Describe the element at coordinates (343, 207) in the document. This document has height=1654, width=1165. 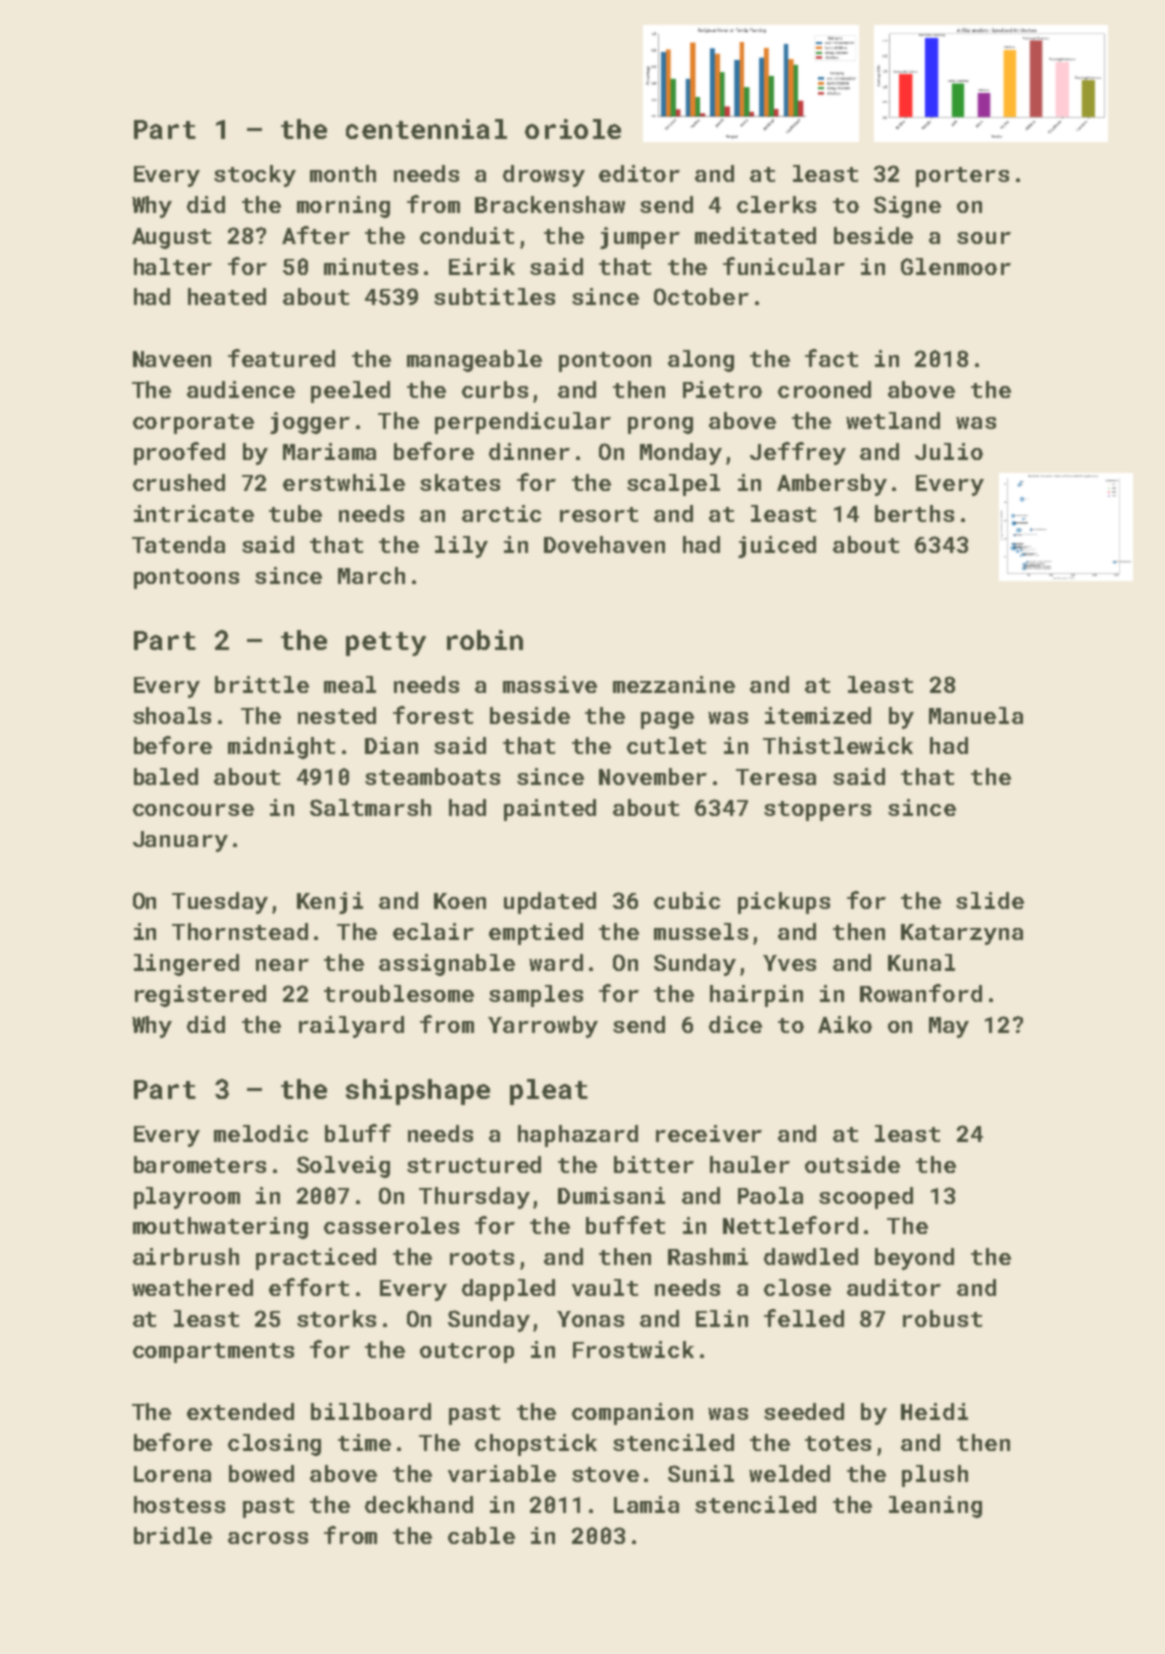
I see `morning` at that location.
